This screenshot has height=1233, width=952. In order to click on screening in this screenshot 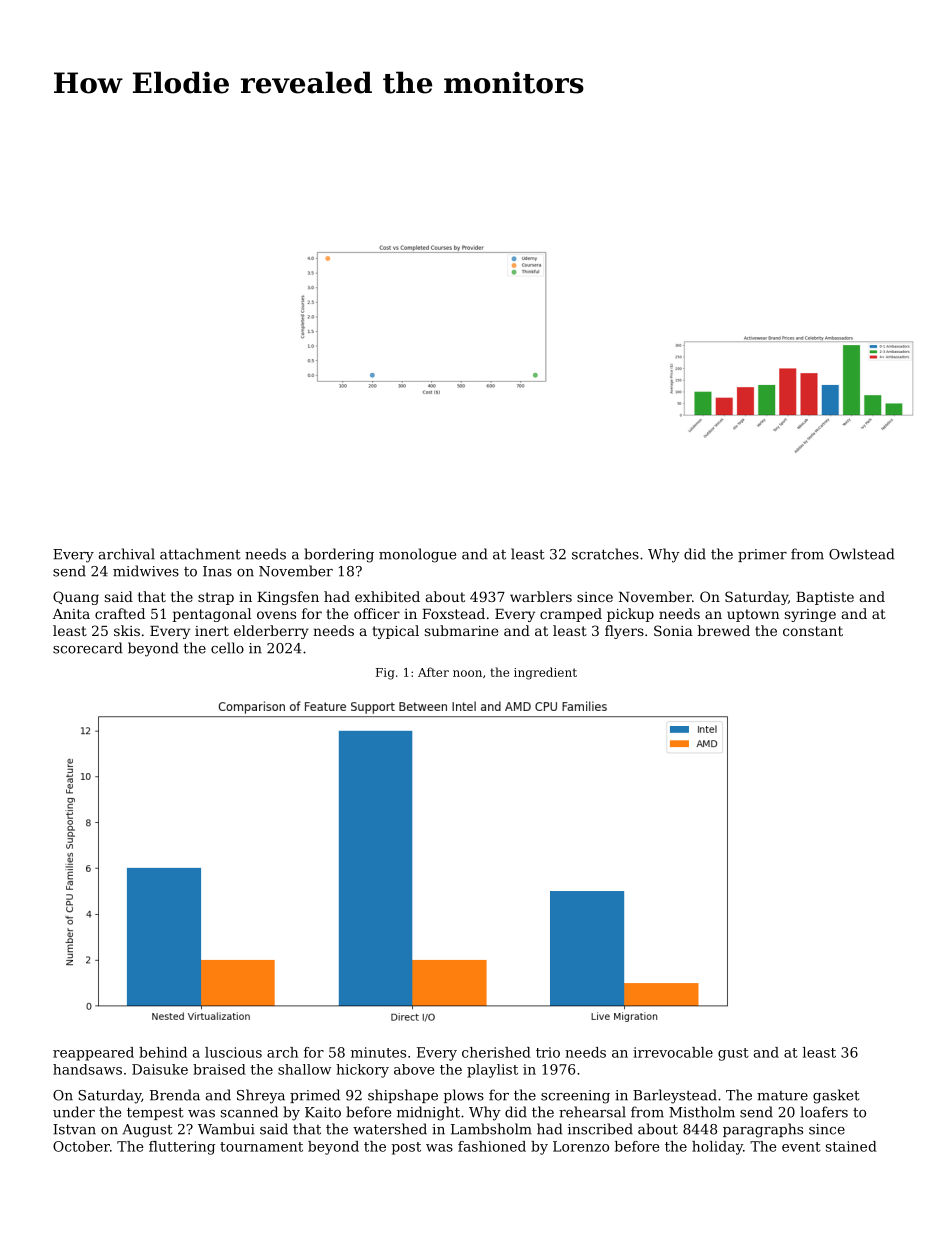, I will do `click(575, 1097)`.
